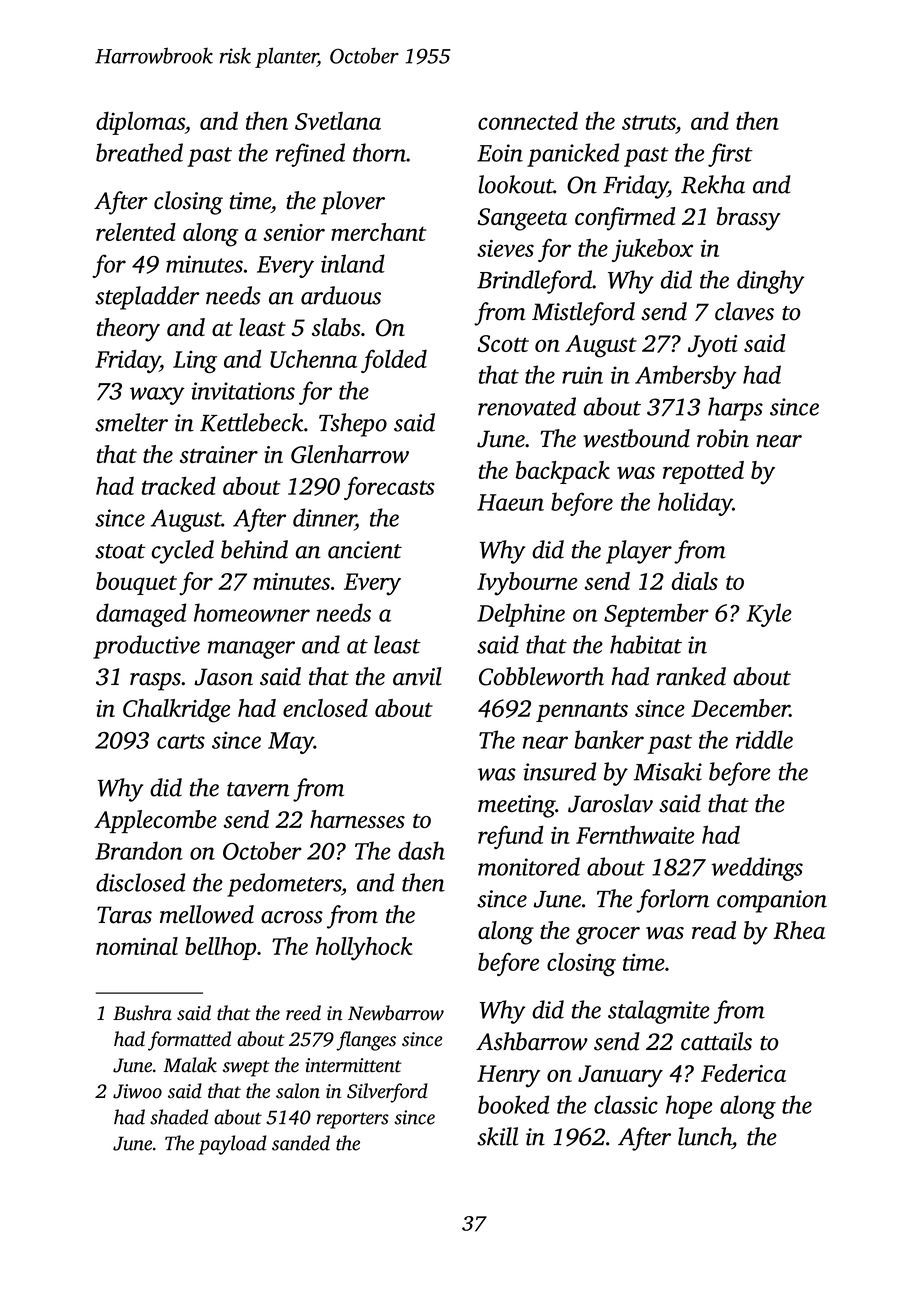  What do you see at coordinates (258, 789) in the document?
I see `tavern` at bounding box center [258, 789].
